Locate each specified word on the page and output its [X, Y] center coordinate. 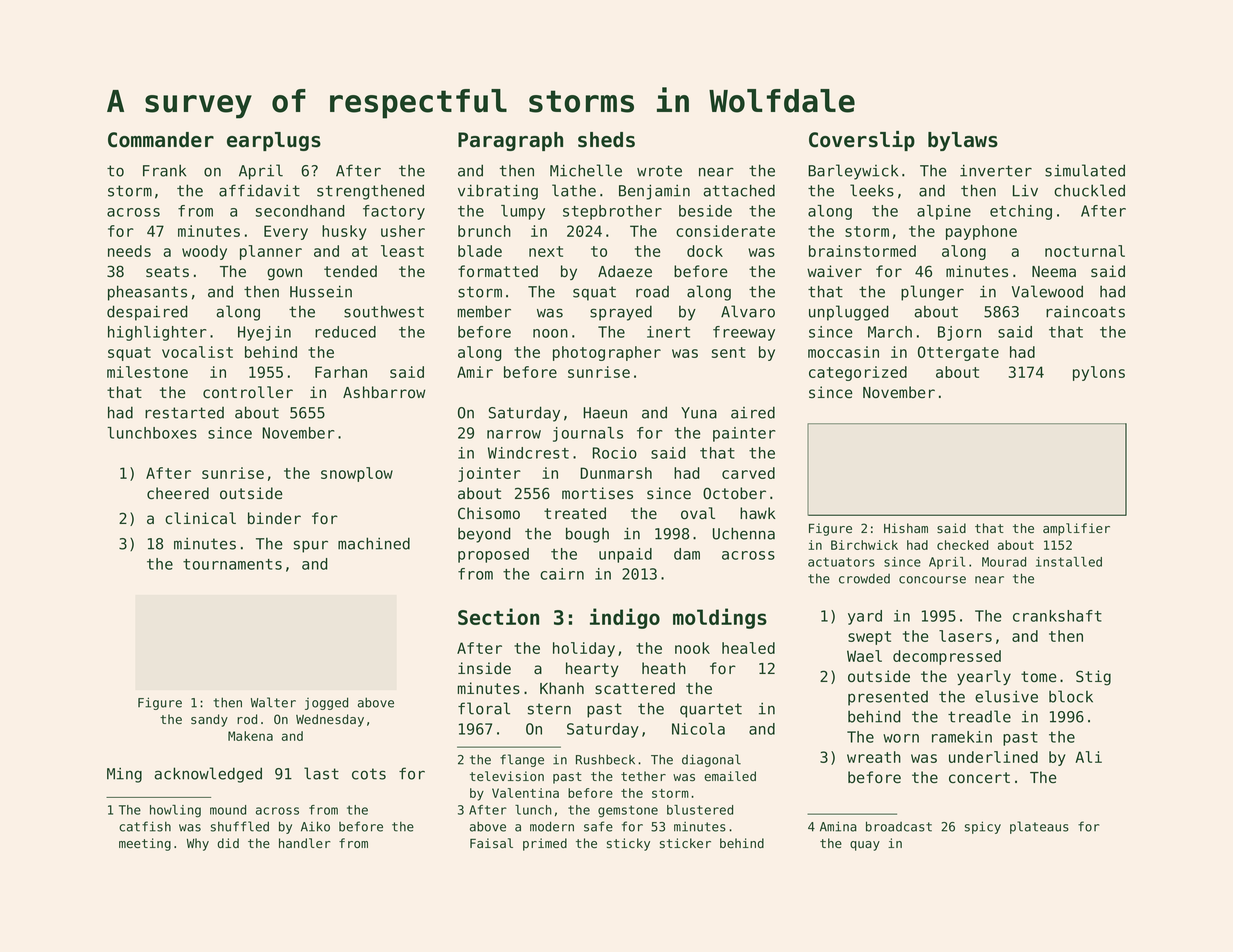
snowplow [357, 474]
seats [167, 272]
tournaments [232, 564]
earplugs [274, 141]
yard [865, 617]
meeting [145, 844]
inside [484, 668]
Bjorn [959, 333]
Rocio [615, 453]
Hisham [906, 528]
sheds [606, 140]
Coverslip [862, 141]
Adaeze [625, 271]
